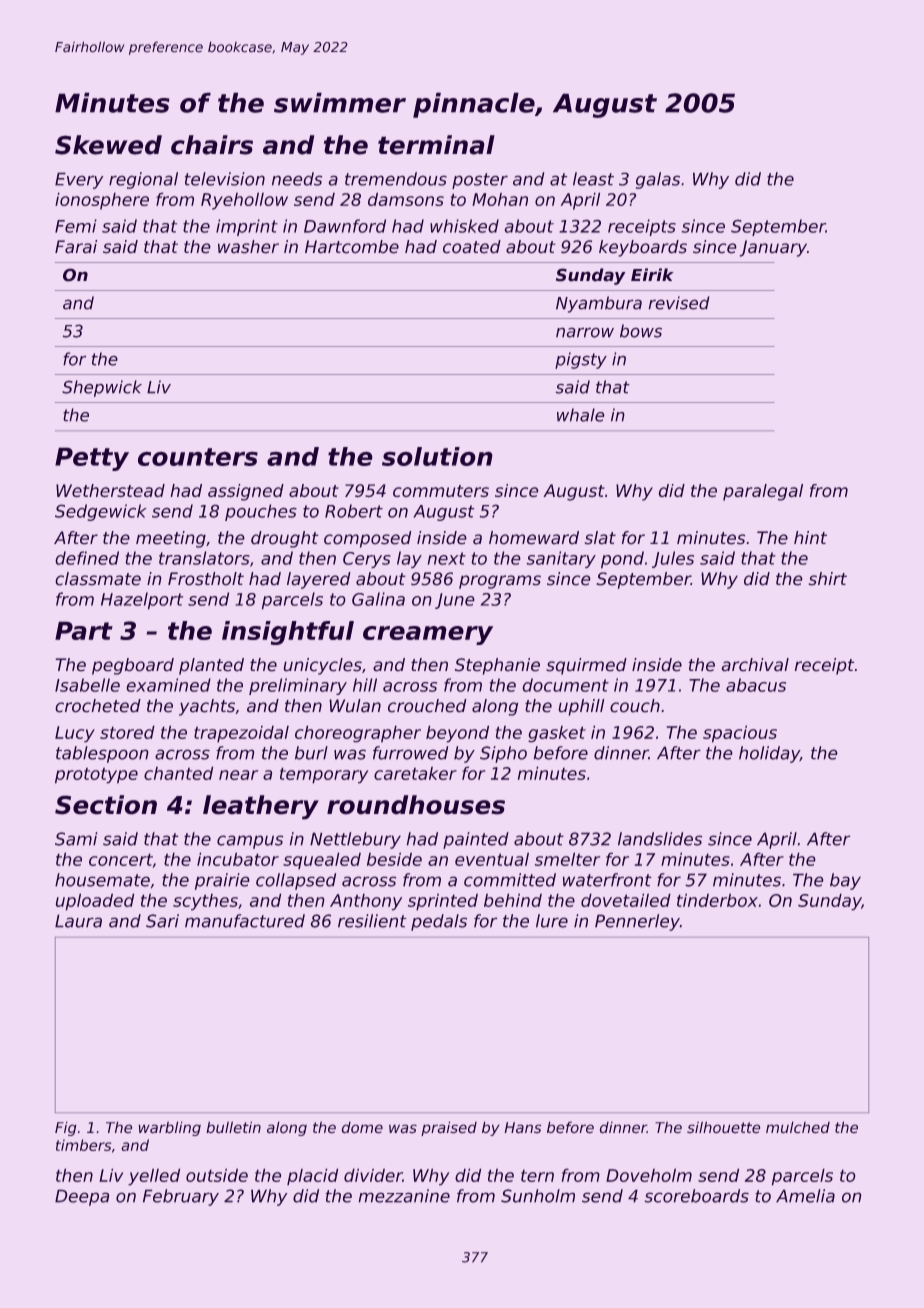 Image resolution: width=924 pixels, height=1308 pixels. I want to click on smelter, so click(567, 859).
